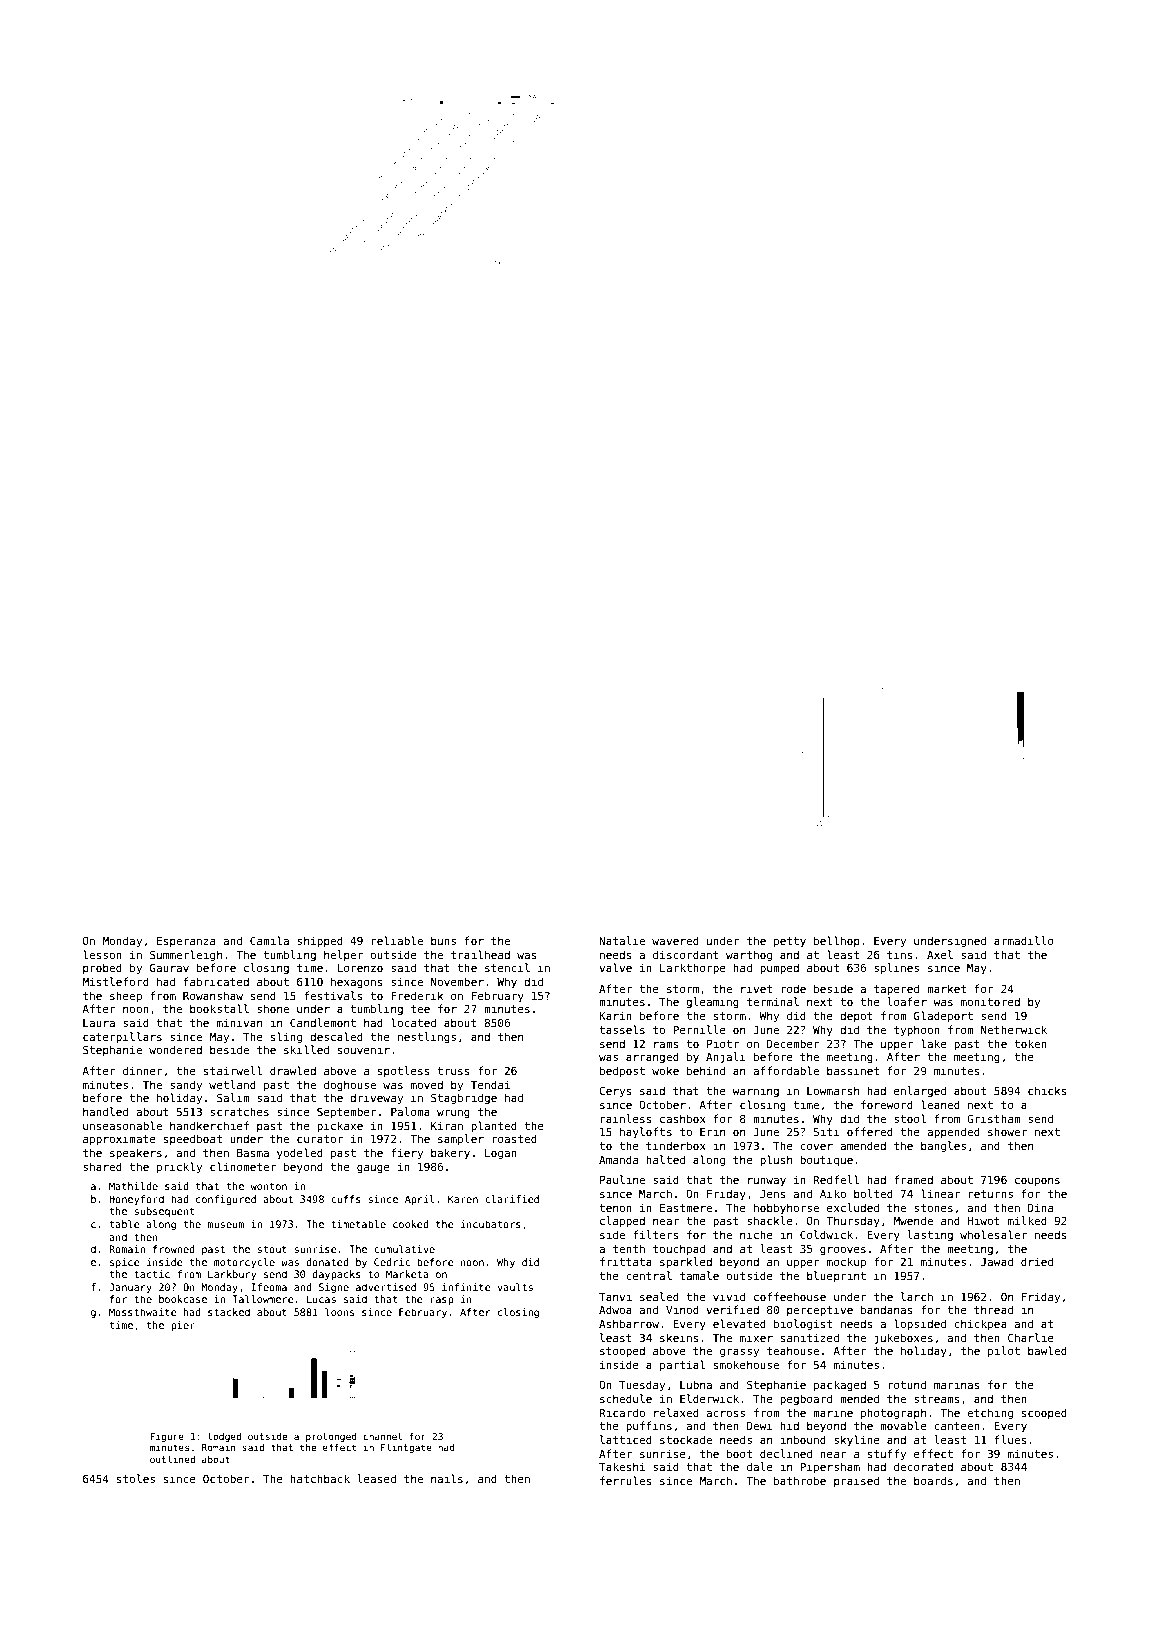  Describe the element at coordinates (615, 967) in the screenshot. I see `valve` at that location.
